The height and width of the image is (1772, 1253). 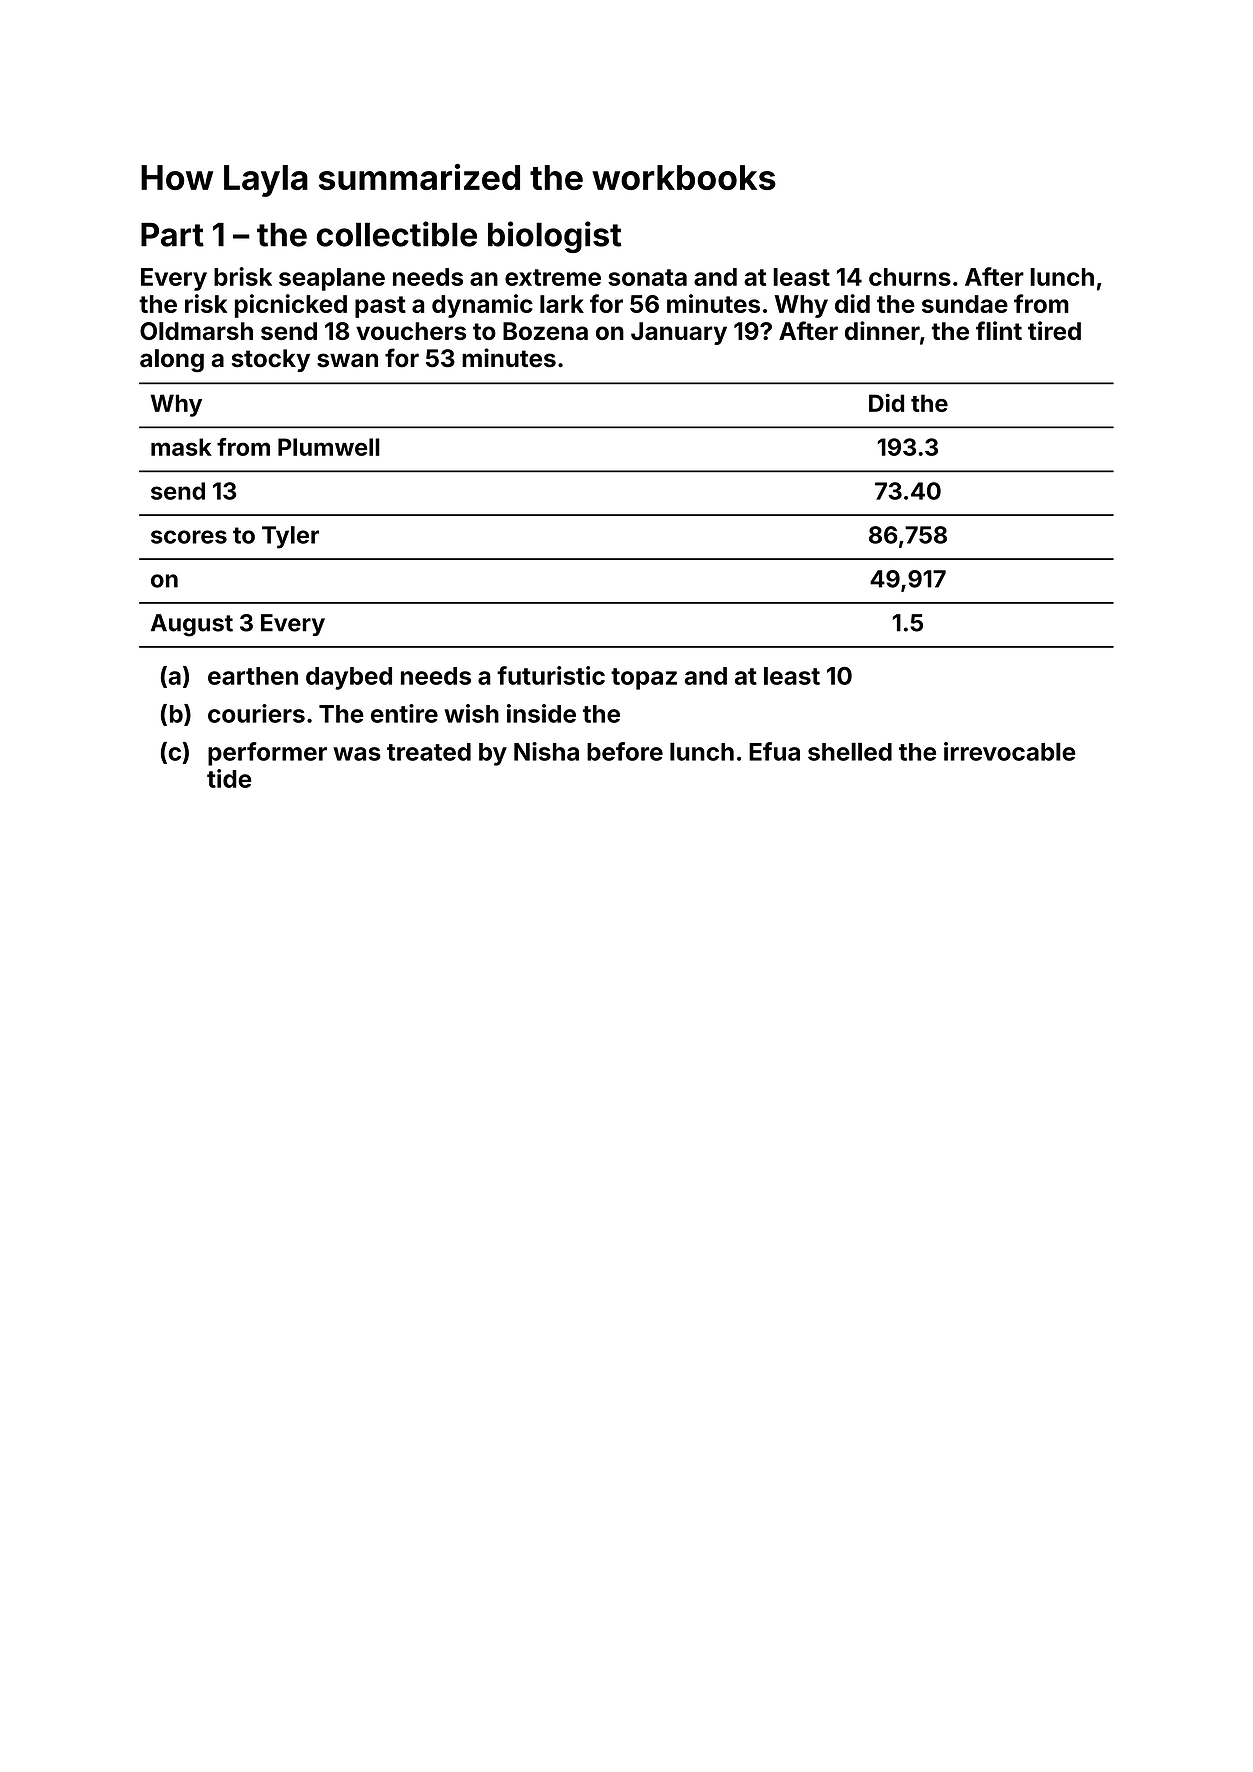 What do you see at coordinates (882, 330) in the image?
I see `dinner` at bounding box center [882, 330].
